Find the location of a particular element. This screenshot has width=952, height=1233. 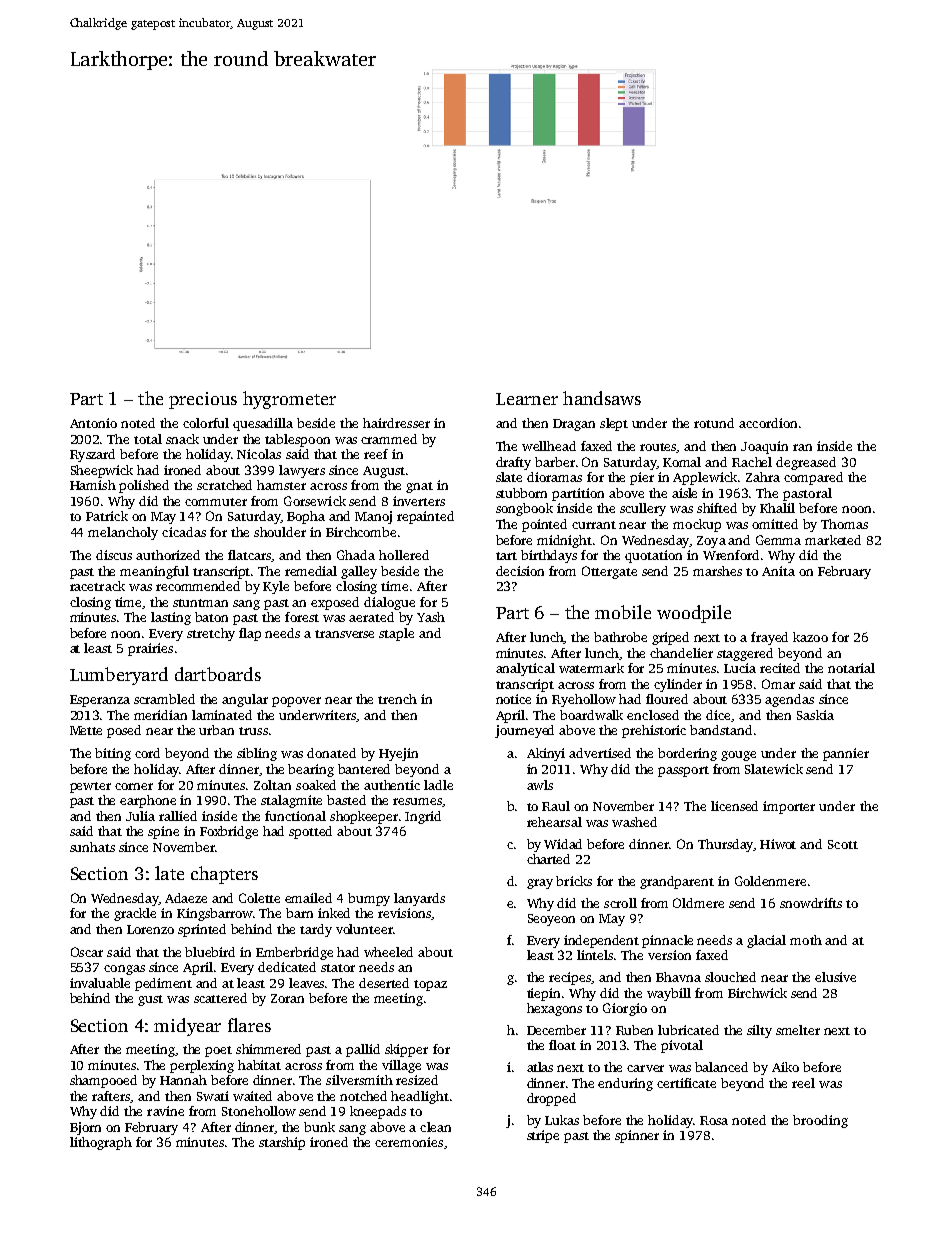

pannier is located at coordinates (846, 754).
